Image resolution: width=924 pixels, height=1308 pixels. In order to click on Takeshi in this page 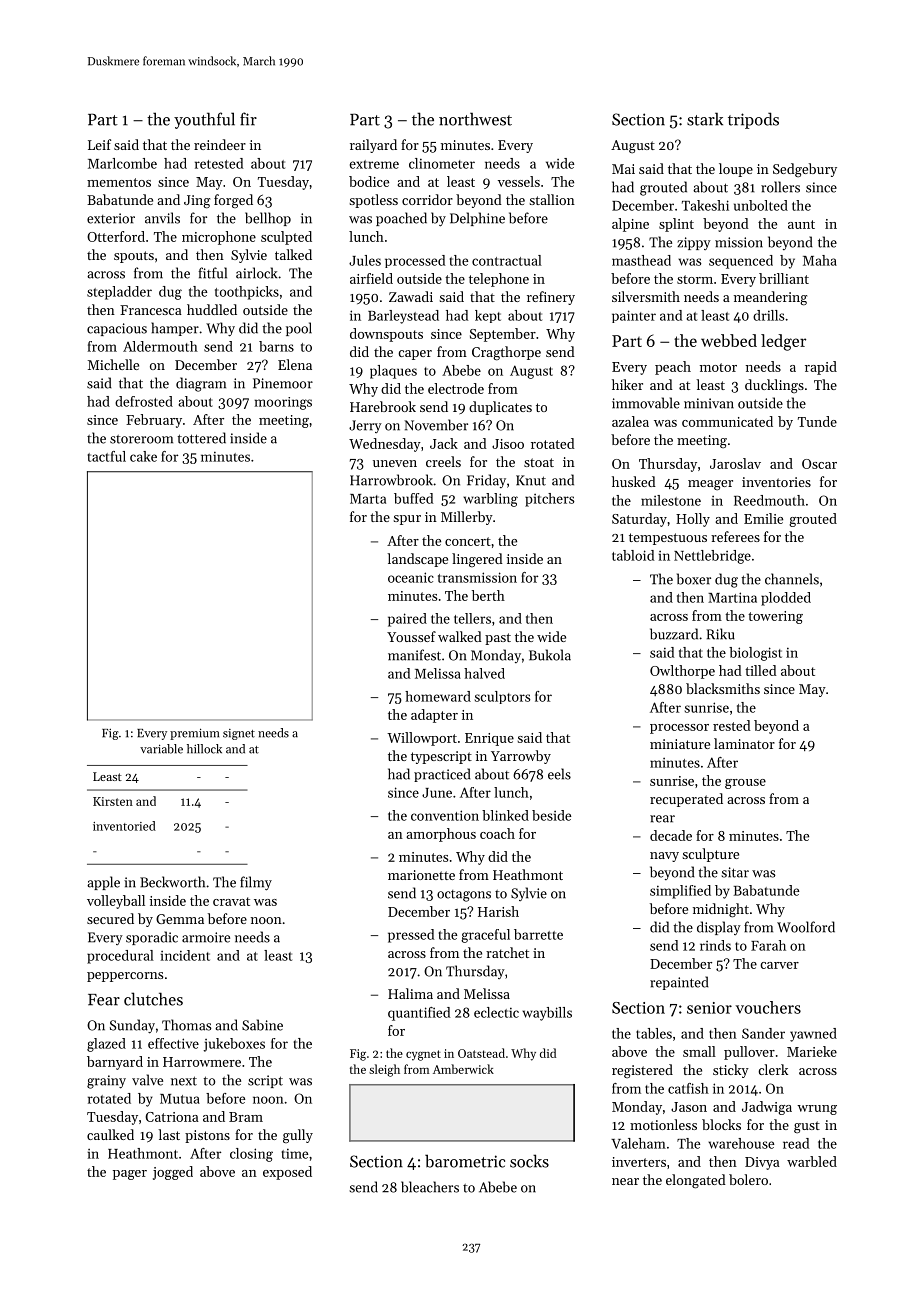, I will do `click(705, 205)`.
